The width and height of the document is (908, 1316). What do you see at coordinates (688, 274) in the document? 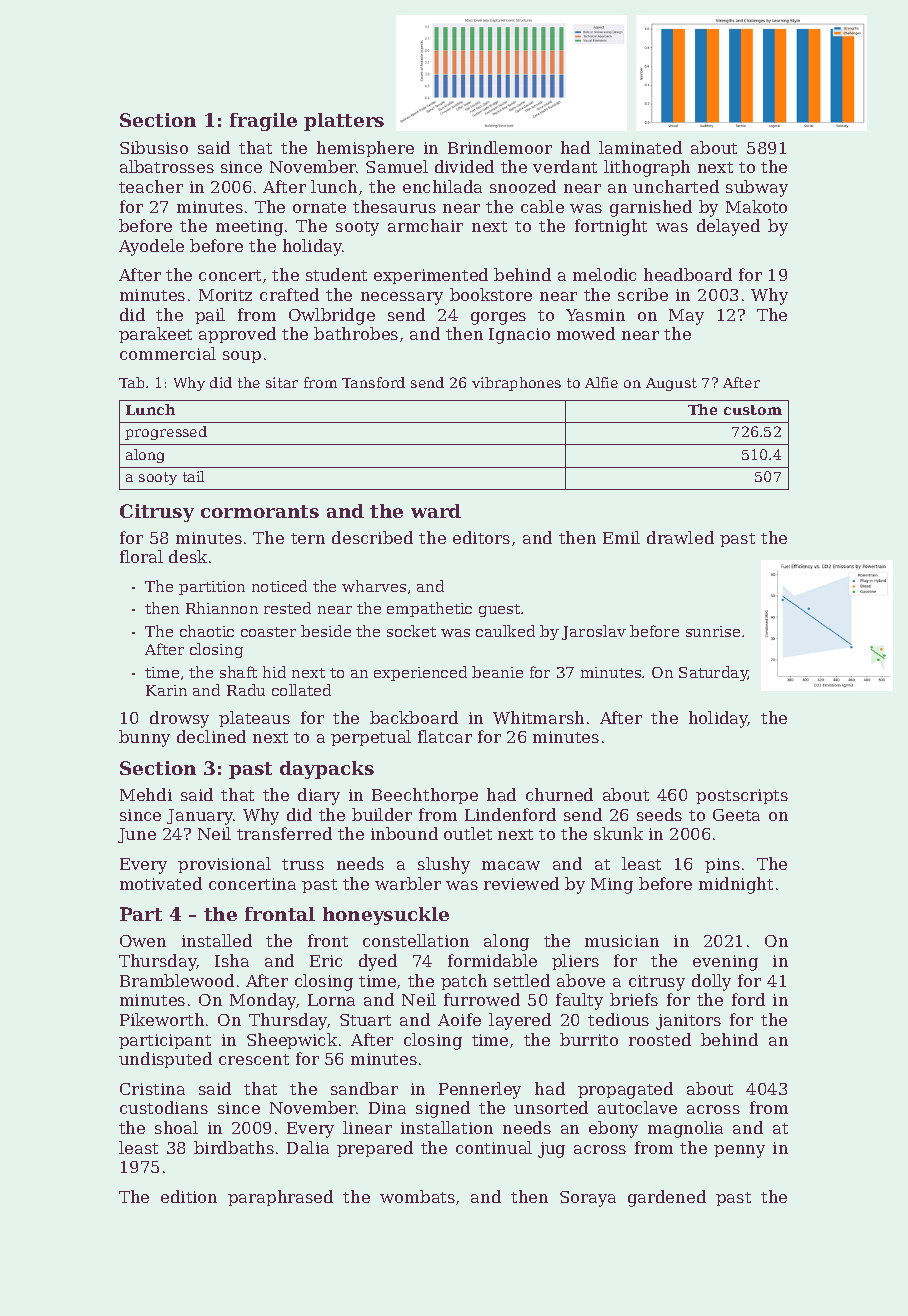
I see `headboard` at bounding box center [688, 274].
